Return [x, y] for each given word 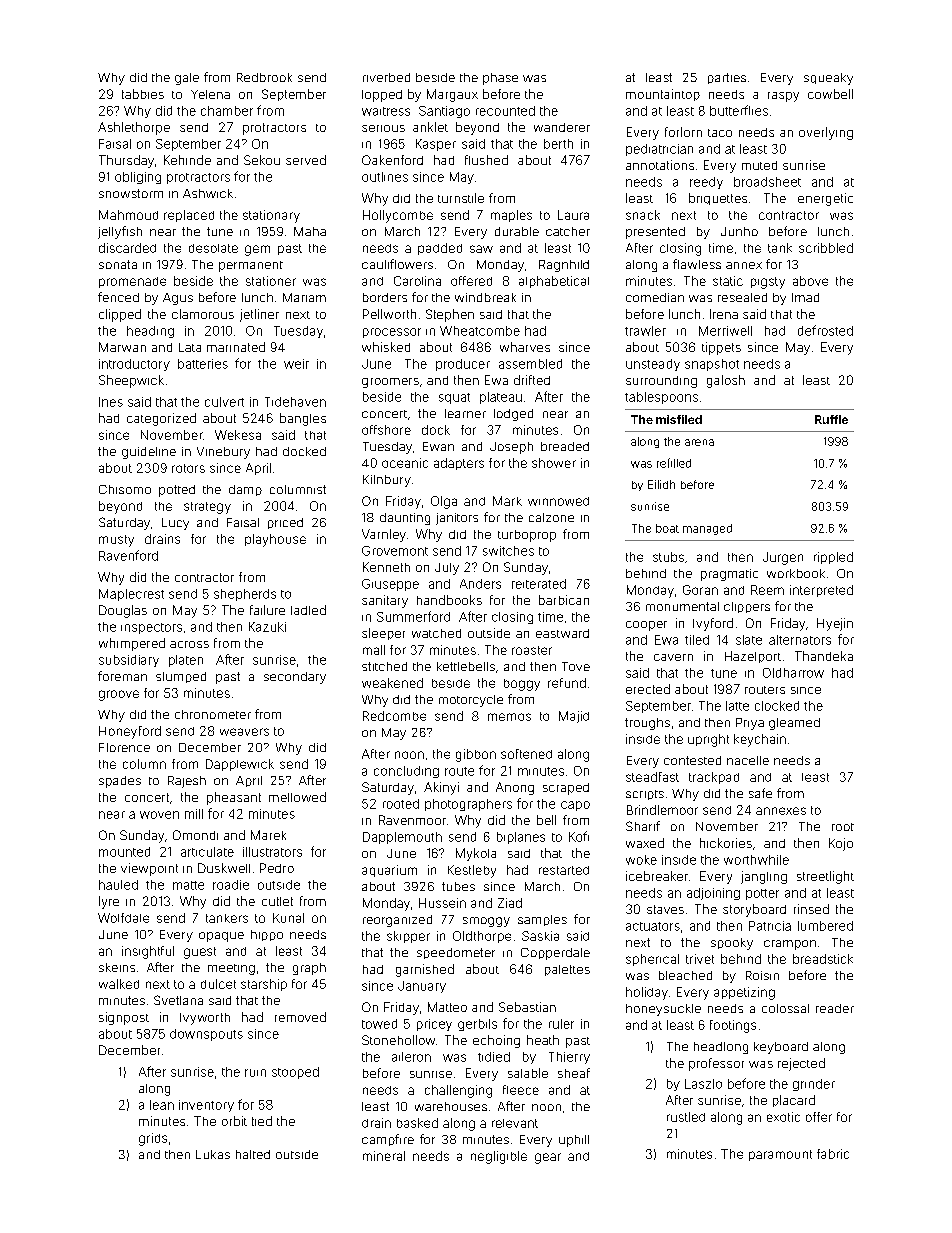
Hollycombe [398, 216]
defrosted [825, 330]
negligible [499, 1157]
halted [253, 1154]
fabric [833, 1154]
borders [385, 297]
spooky [732, 944]
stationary [271, 216]
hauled [118, 885]
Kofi [579, 836]
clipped [120, 315]
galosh [726, 381]
